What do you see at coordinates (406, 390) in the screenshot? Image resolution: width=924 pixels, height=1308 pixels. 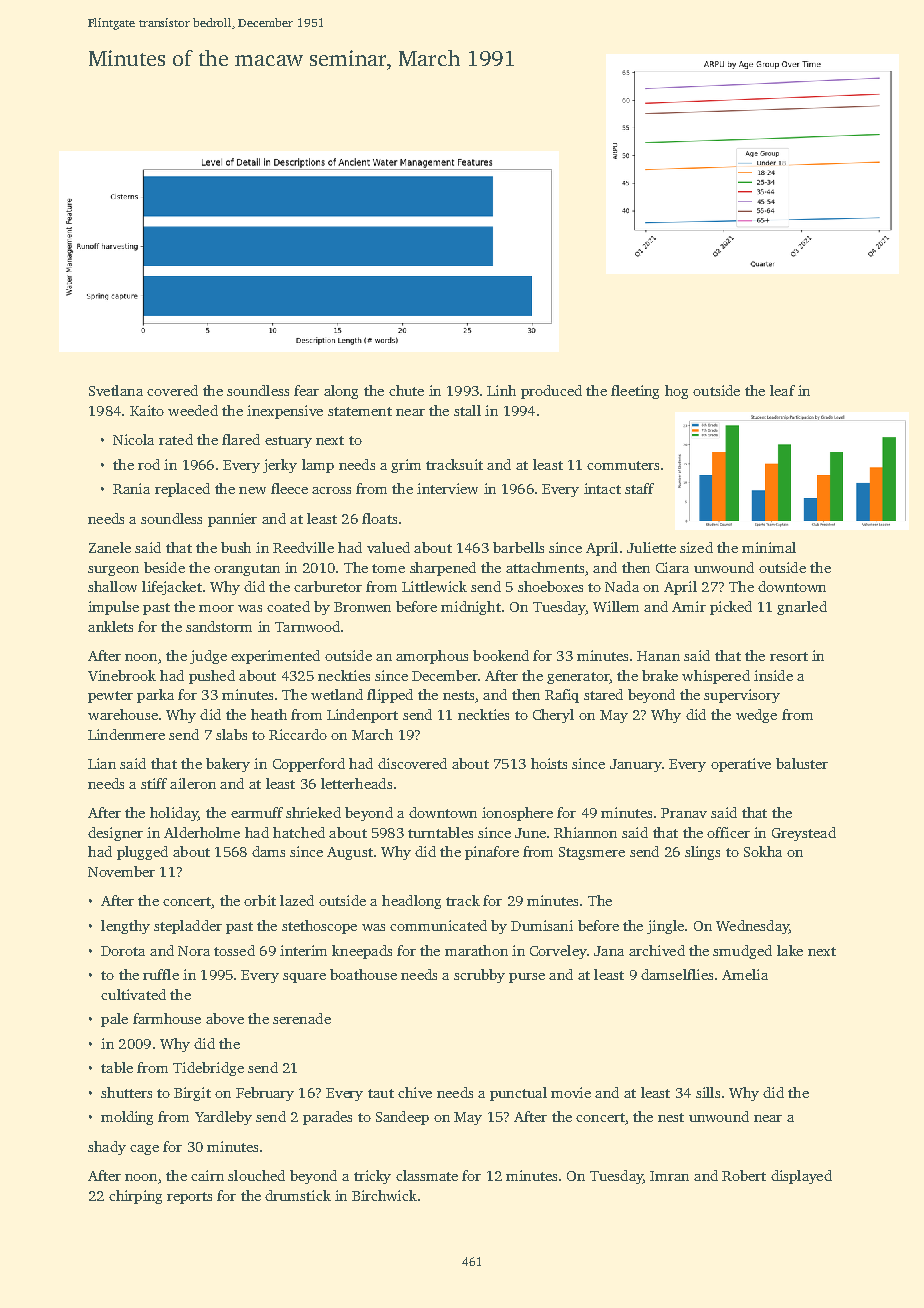 I see `chute` at bounding box center [406, 390].
